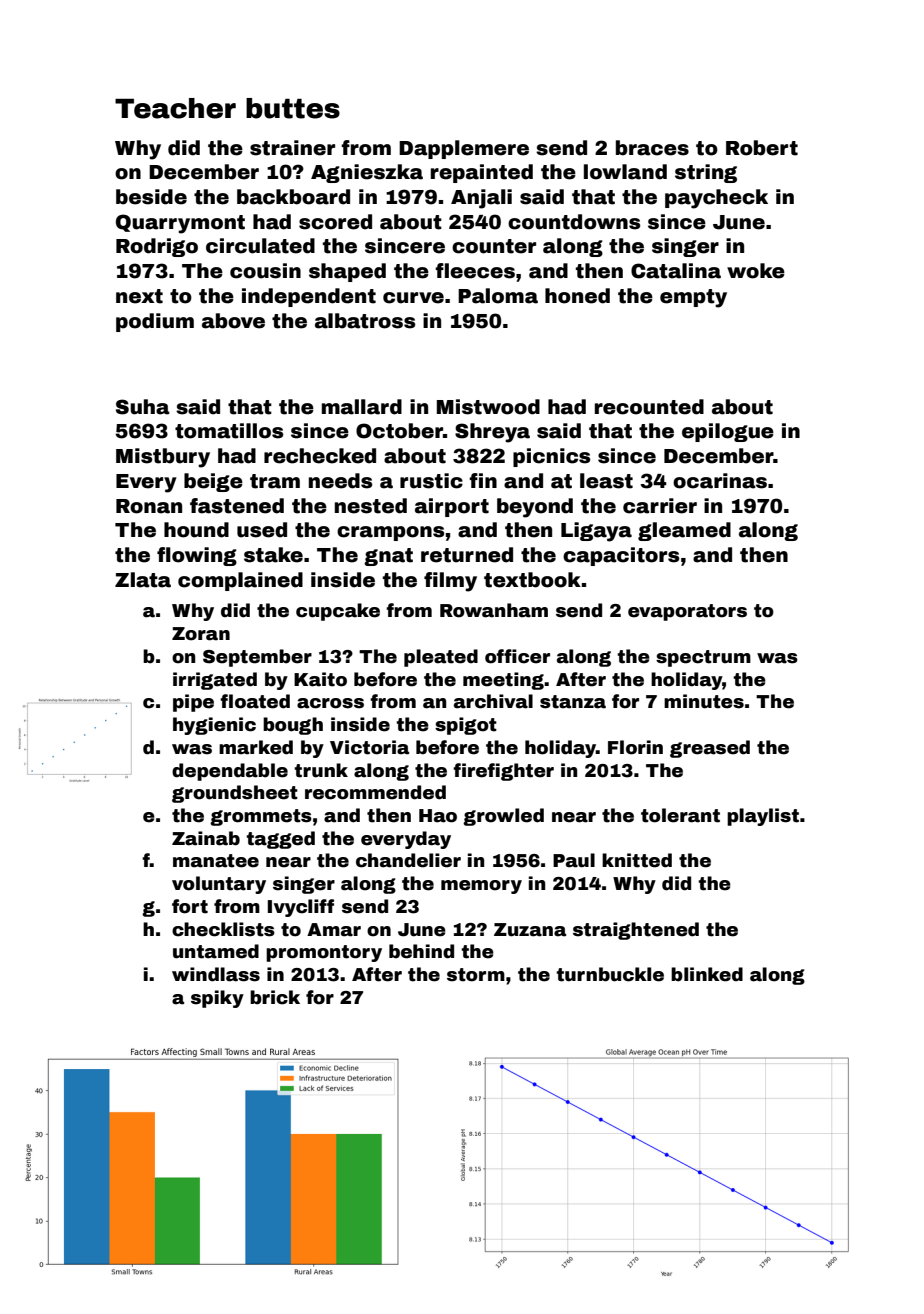 This screenshot has width=924, height=1314. What do you see at coordinates (464, 149) in the screenshot?
I see `Dapplemere` at bounding box center [464, 149].
